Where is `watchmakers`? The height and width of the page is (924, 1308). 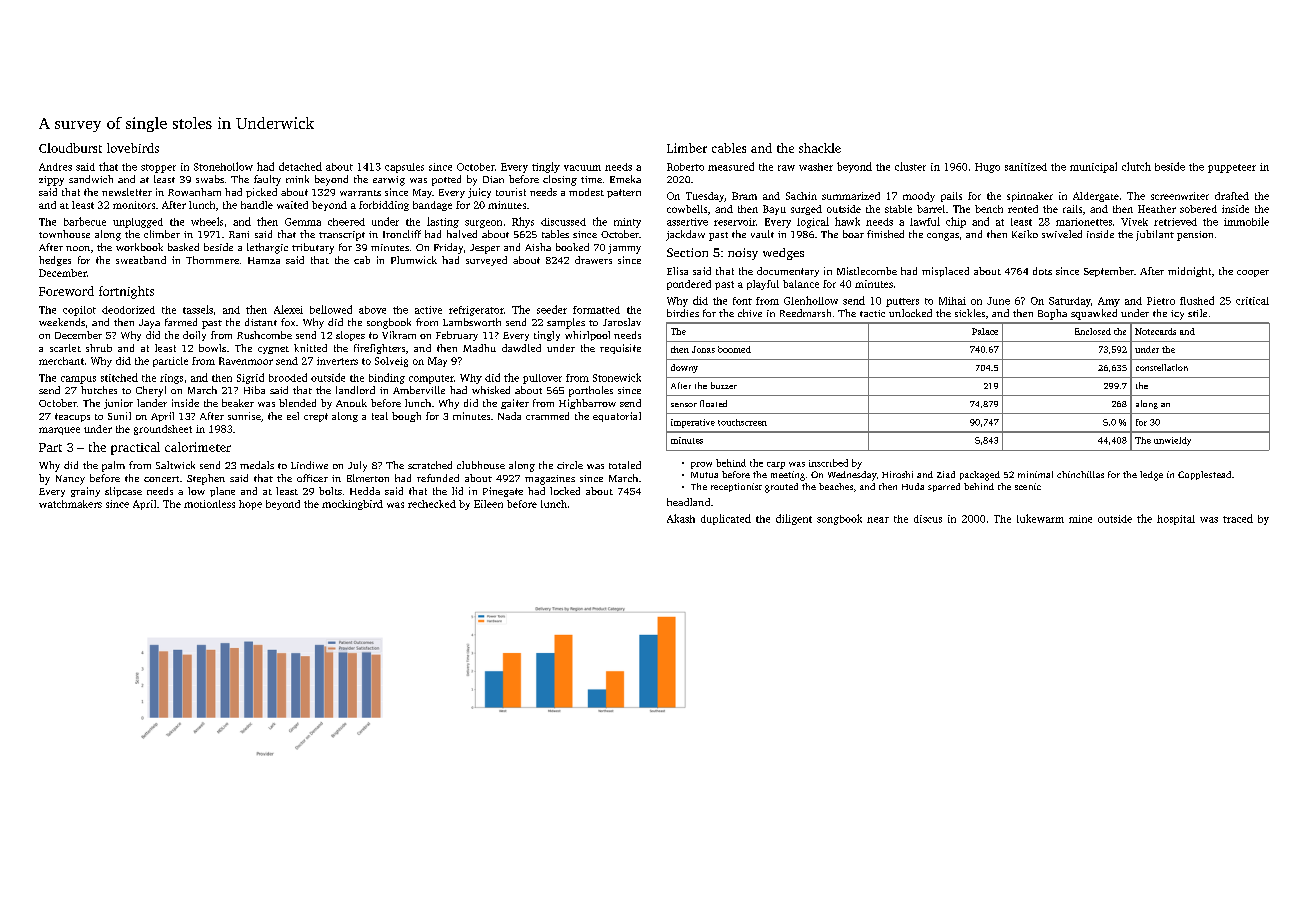 watchmakers is located at coordinates (70, 504).
